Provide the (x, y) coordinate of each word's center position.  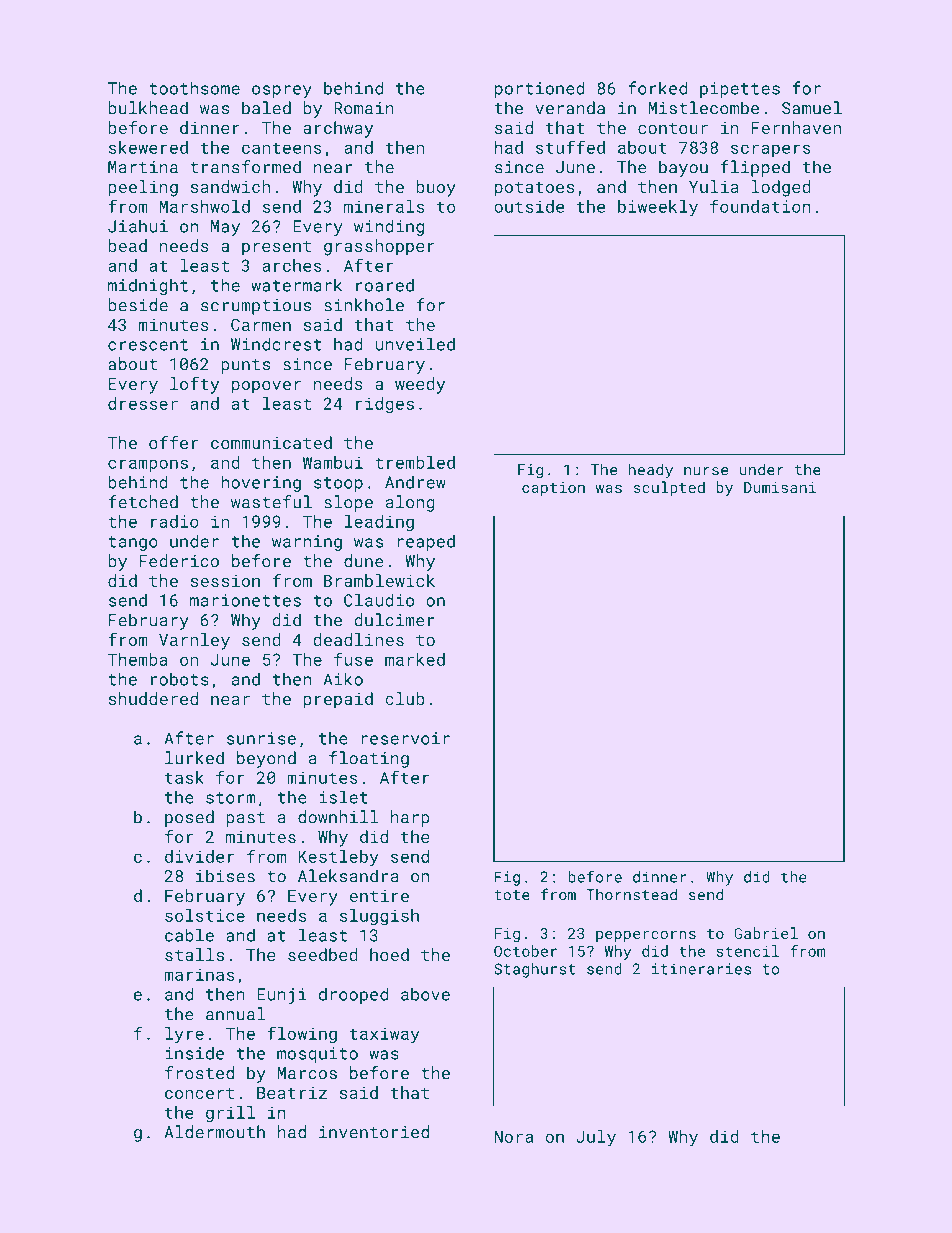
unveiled (415, 344)
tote (512, 895)
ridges (385, 405)
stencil (747, 951)
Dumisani (780, 487)
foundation (760, 206)
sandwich (230, 186)
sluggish (379, 917)
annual (236, 1014)
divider (199, 856)
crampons (148, 465)
